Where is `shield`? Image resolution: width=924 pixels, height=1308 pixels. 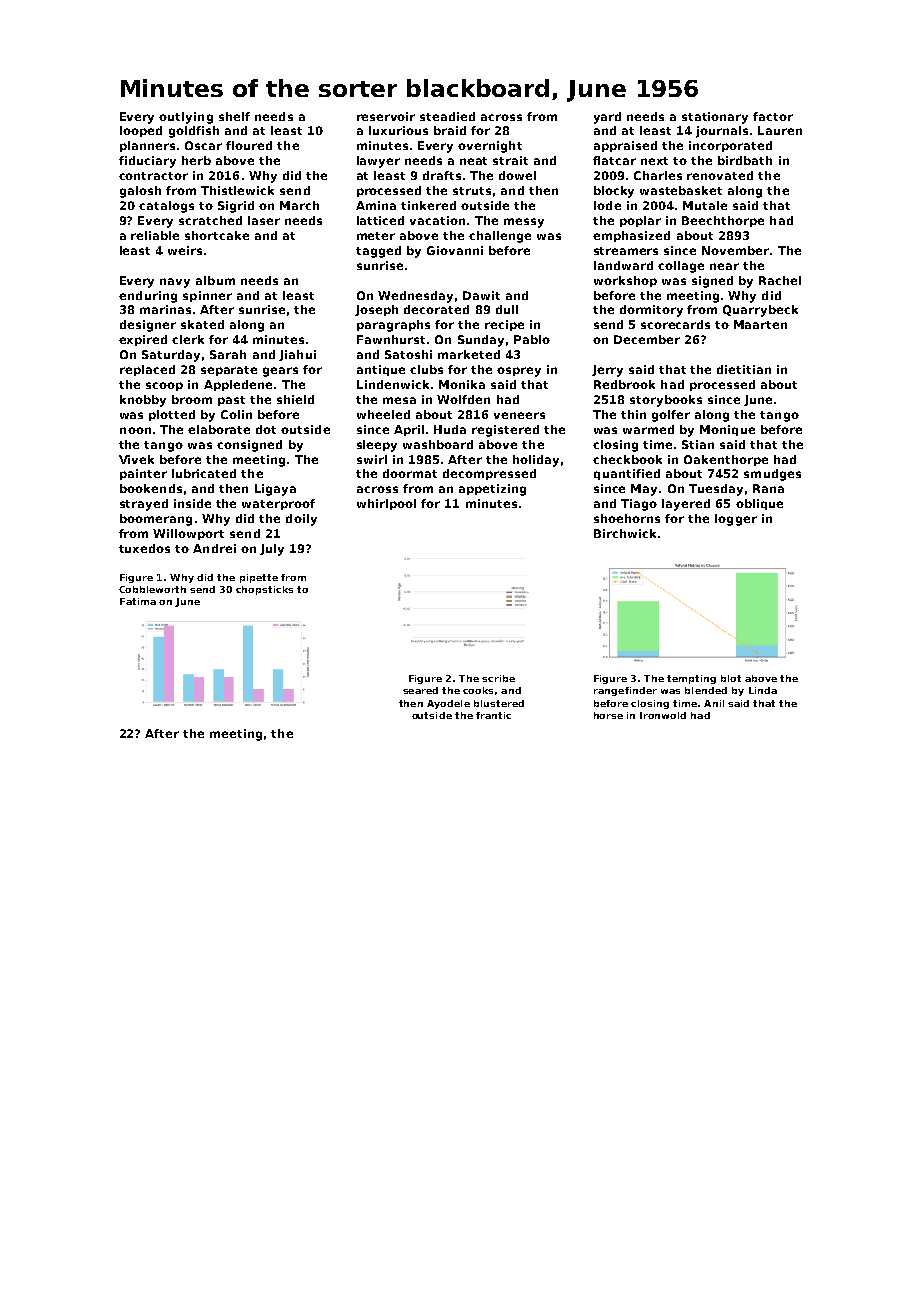
shield is located at coordinates (295, 399).
